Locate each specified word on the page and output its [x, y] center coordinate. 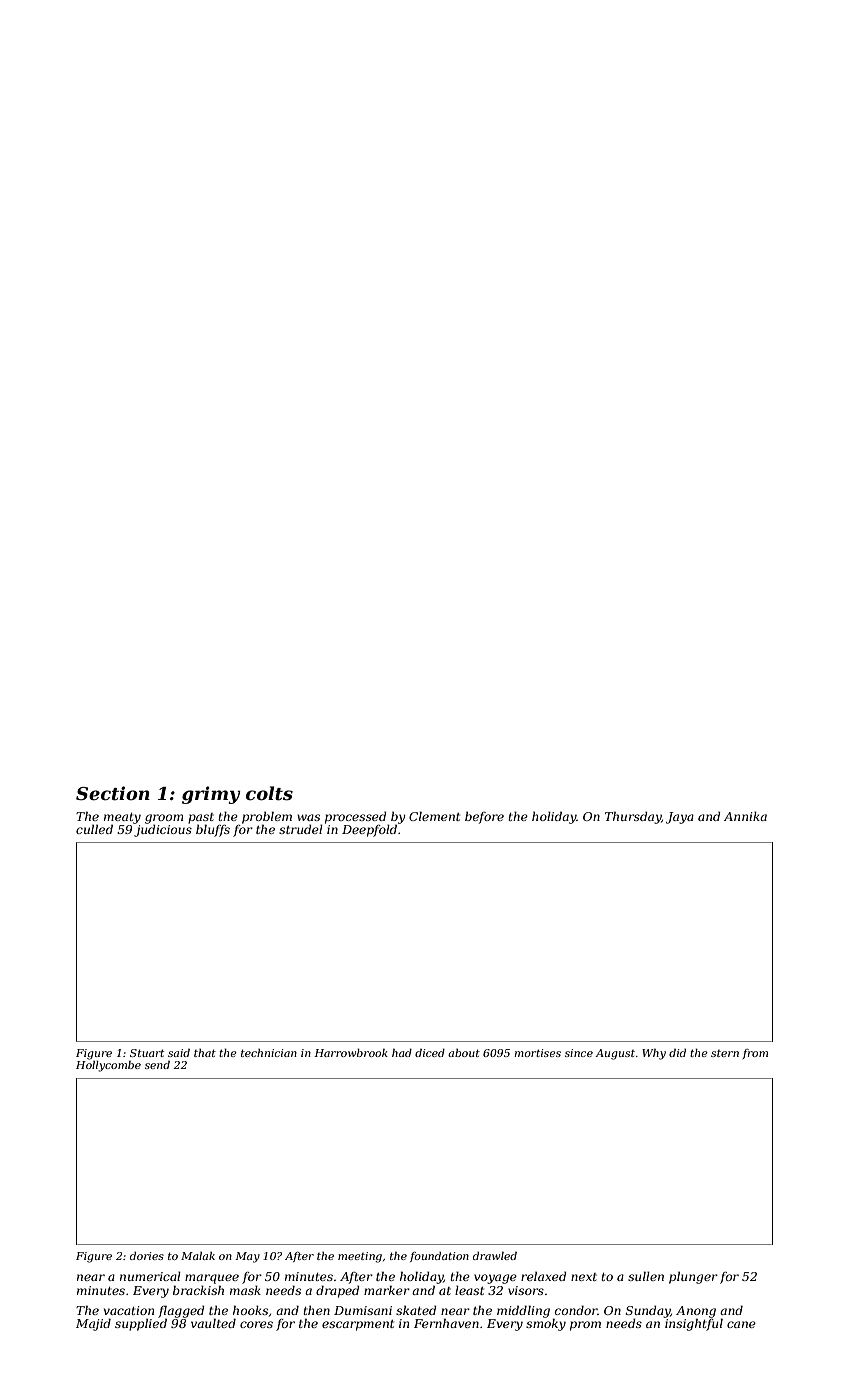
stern [725, 1053]
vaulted [213, 1323]
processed [355, 817]
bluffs [213, 830]
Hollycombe [108, 1066]
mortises [538, 1053]
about [464, 1053]
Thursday [633, 817]
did [677, 1053]
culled [94, 829]
